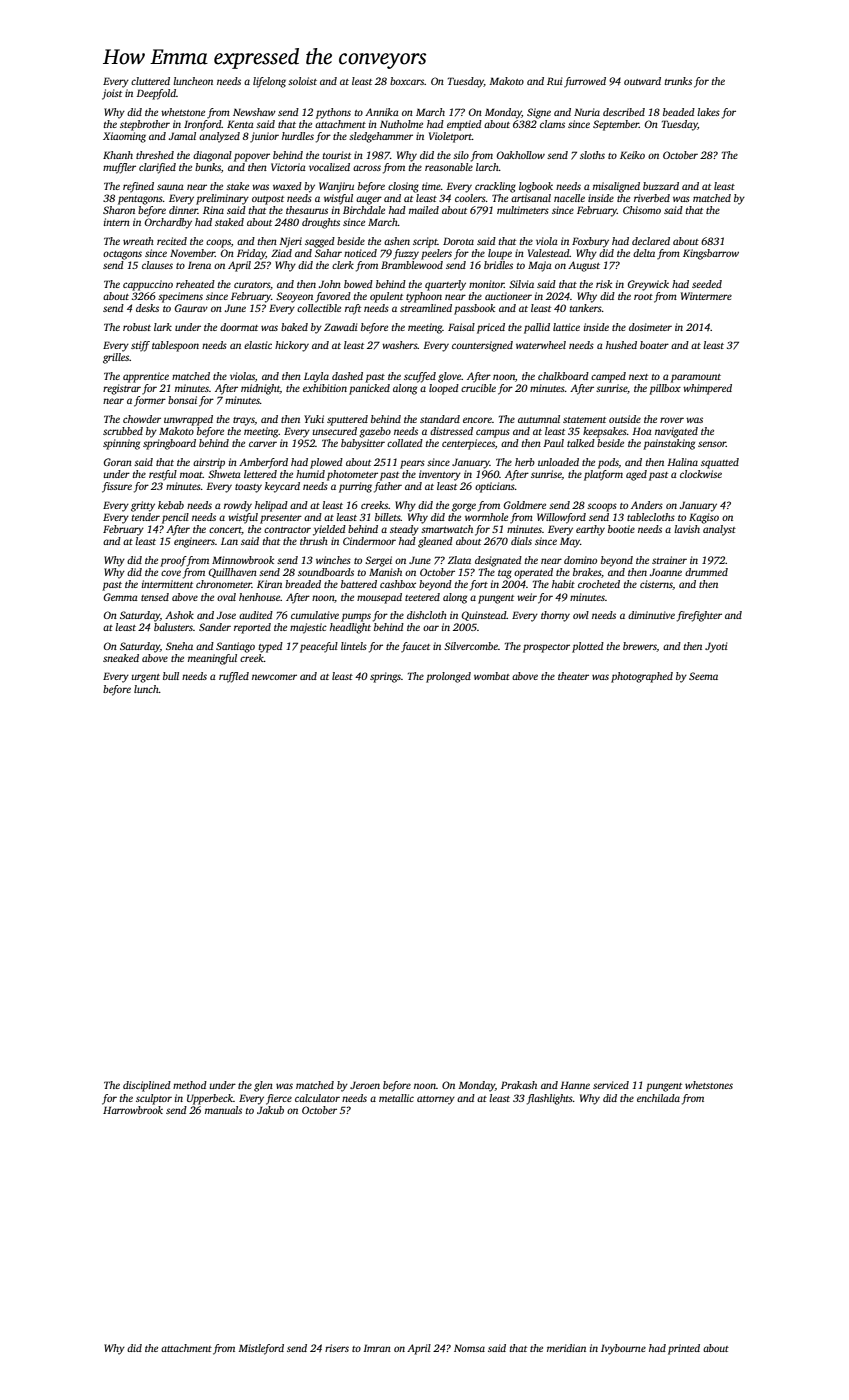 This screenshot has width=849, height=1400. Describe the element at coordinates (678, 81) in the screenshot. I see `trunks` at that location.
